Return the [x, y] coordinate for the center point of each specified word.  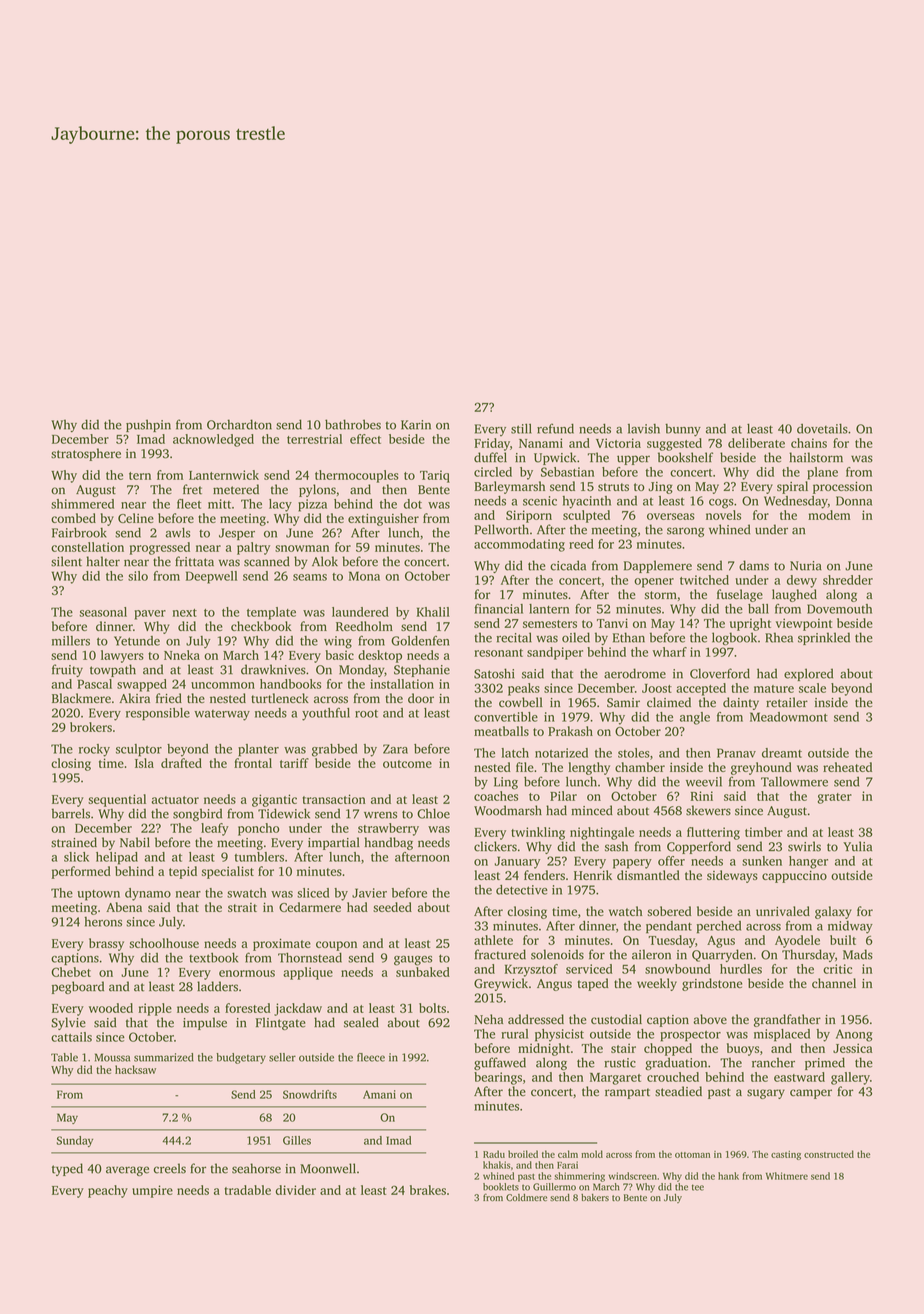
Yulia [857, 846]
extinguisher [383, 519]
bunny [683, 430]
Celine [136, 518]
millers [71, 641]
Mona [364, 576]
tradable [247, 1190]
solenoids [557, 954]
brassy [106, 944]
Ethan [629, 637]
